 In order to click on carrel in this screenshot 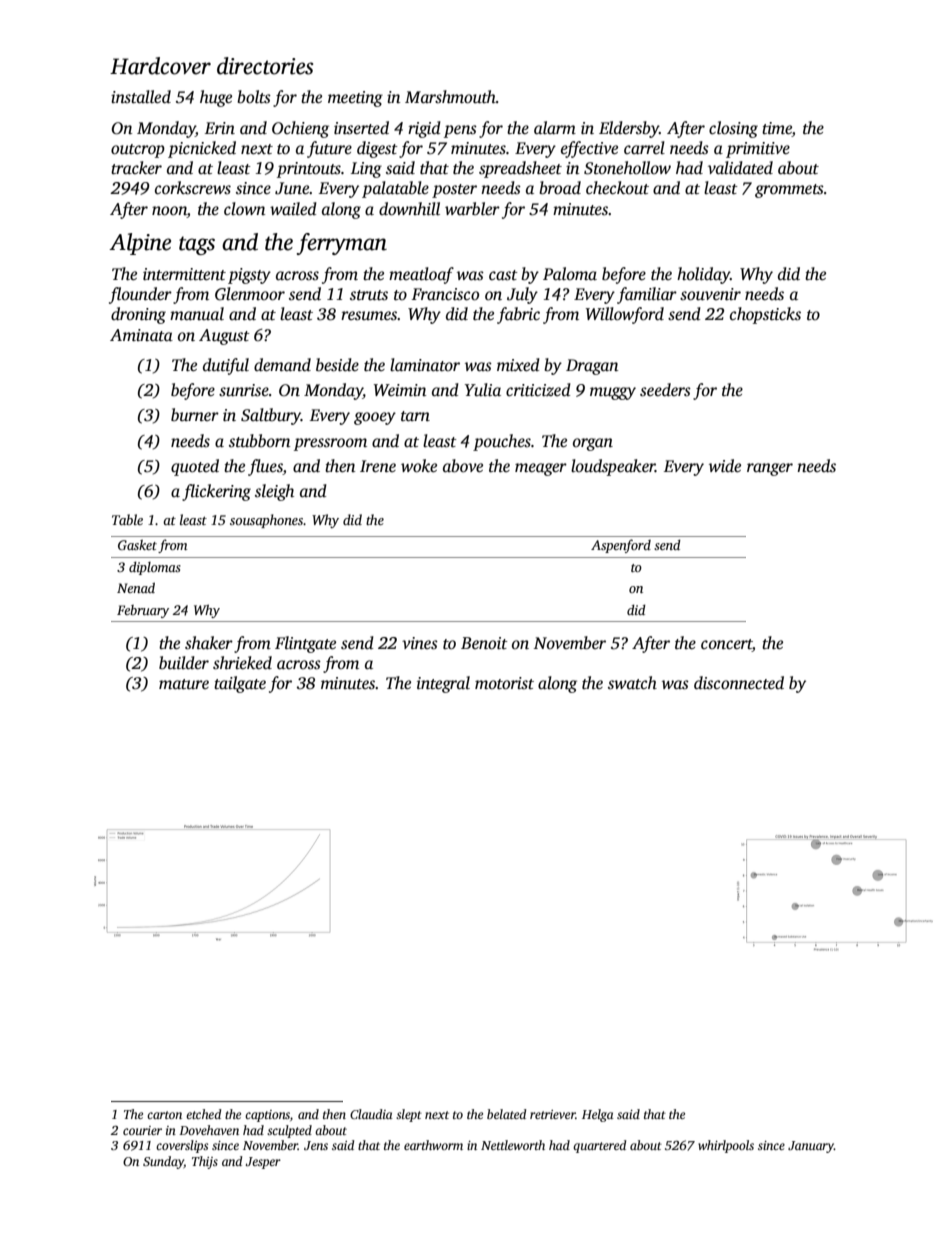, I will do `click(644, 147)`.
